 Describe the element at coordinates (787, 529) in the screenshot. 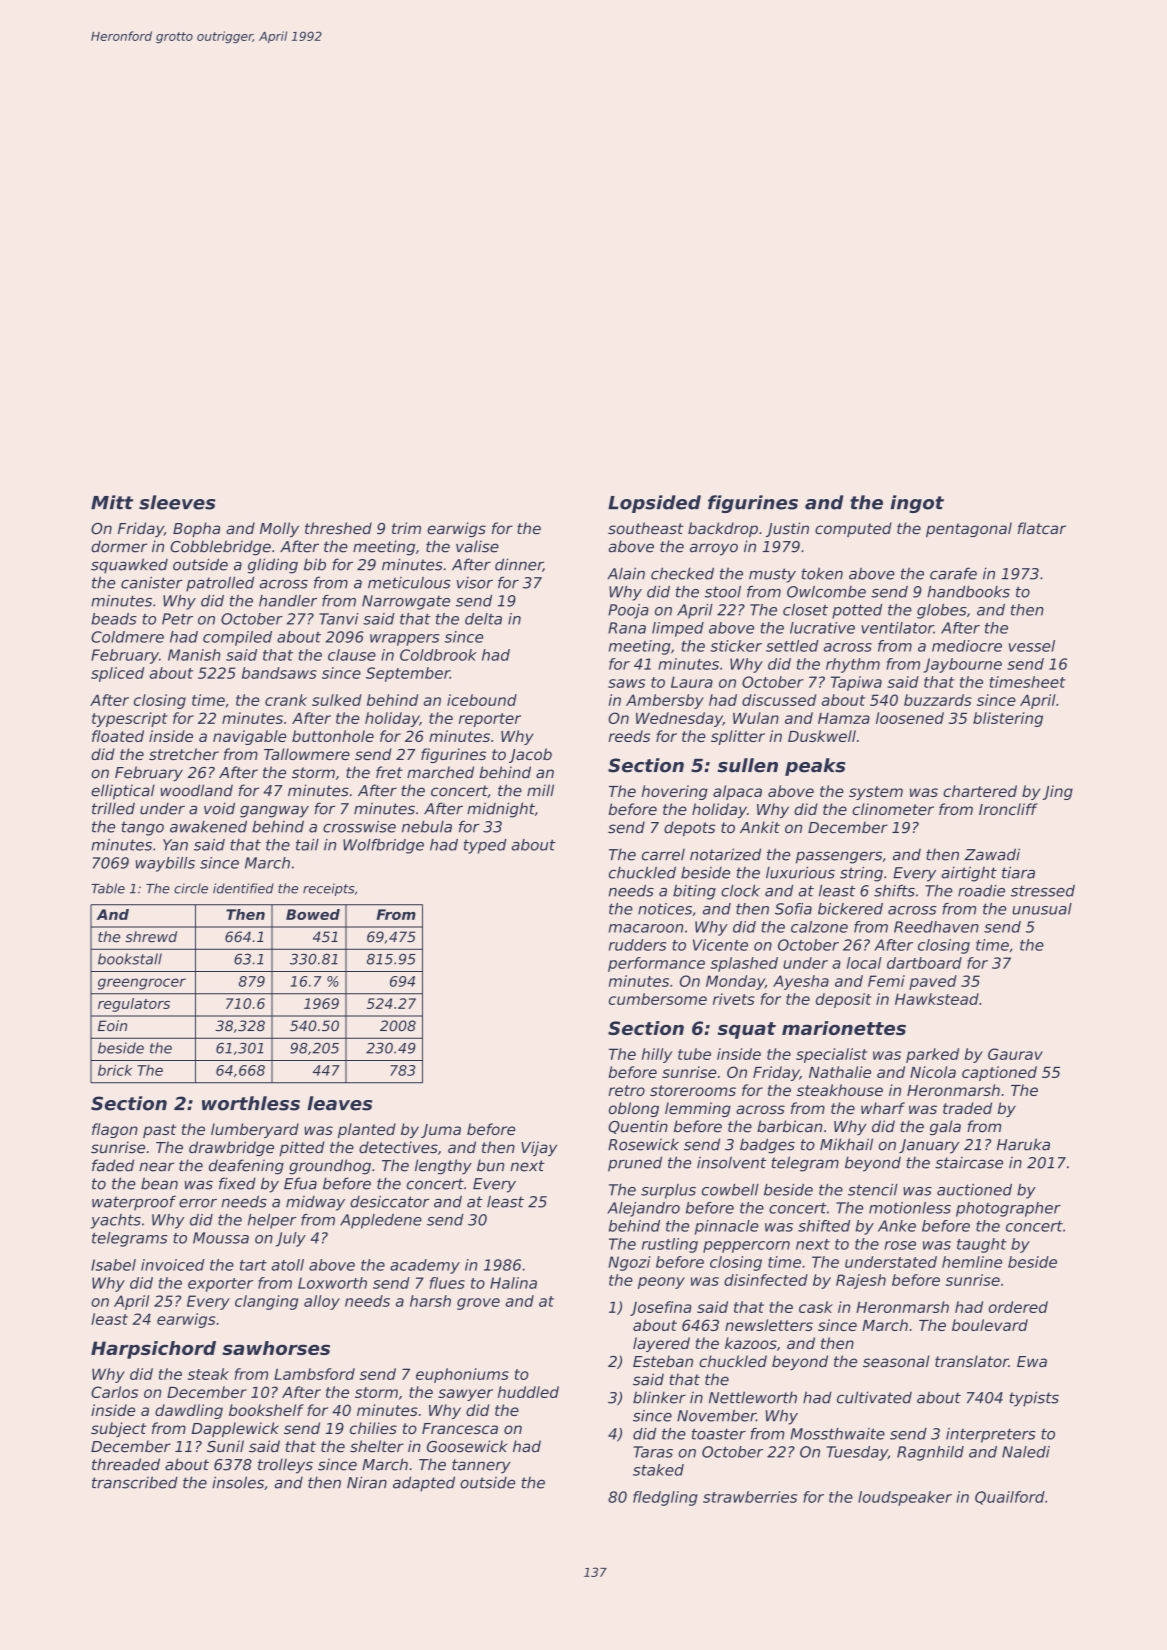

I see `Justin` at that location.
